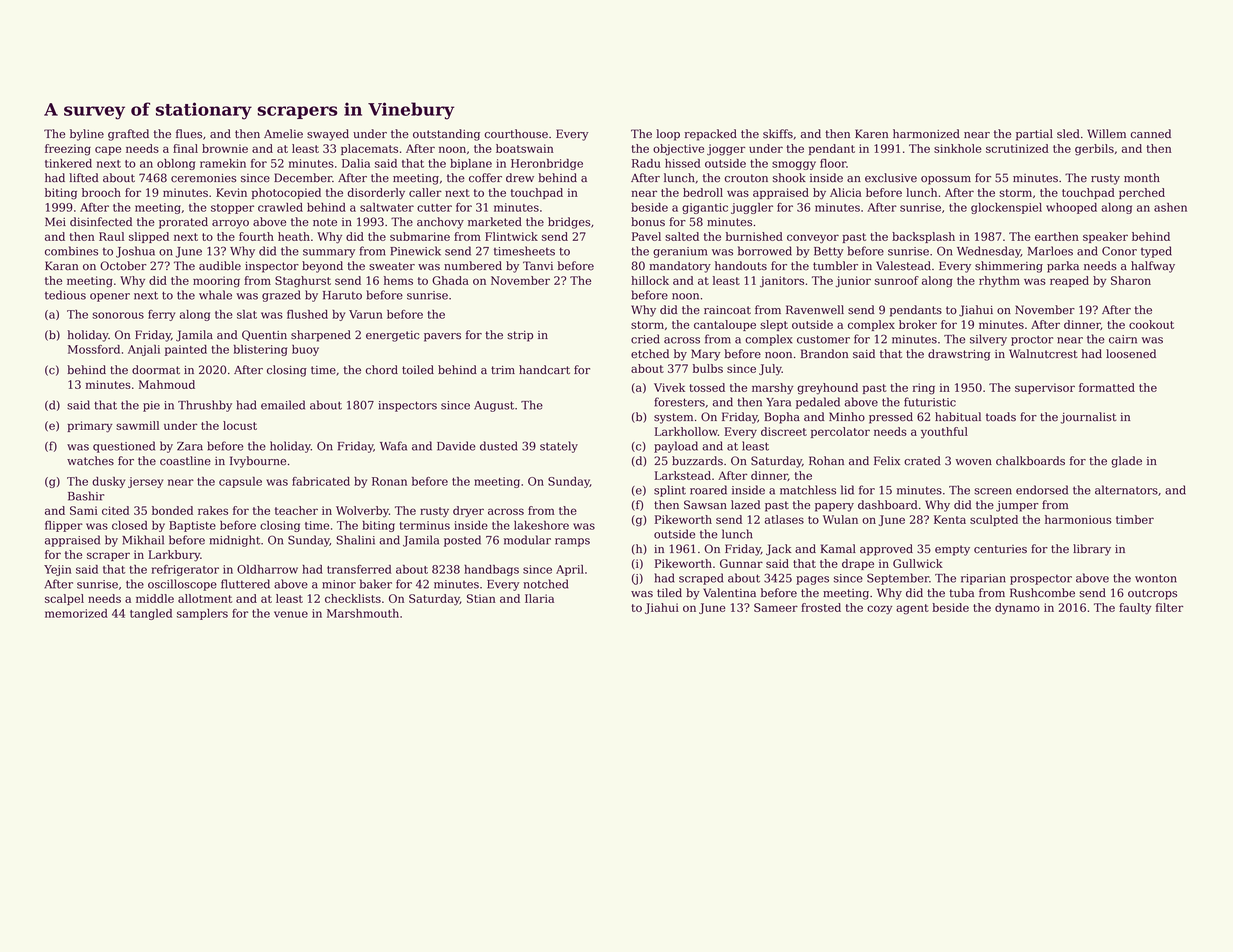 The width and height of the screenshot is (1233, 952). What do you see at coordinates (64, 599) in the screenshot?
I see `scalpel` at bounding box center [64, 599].
